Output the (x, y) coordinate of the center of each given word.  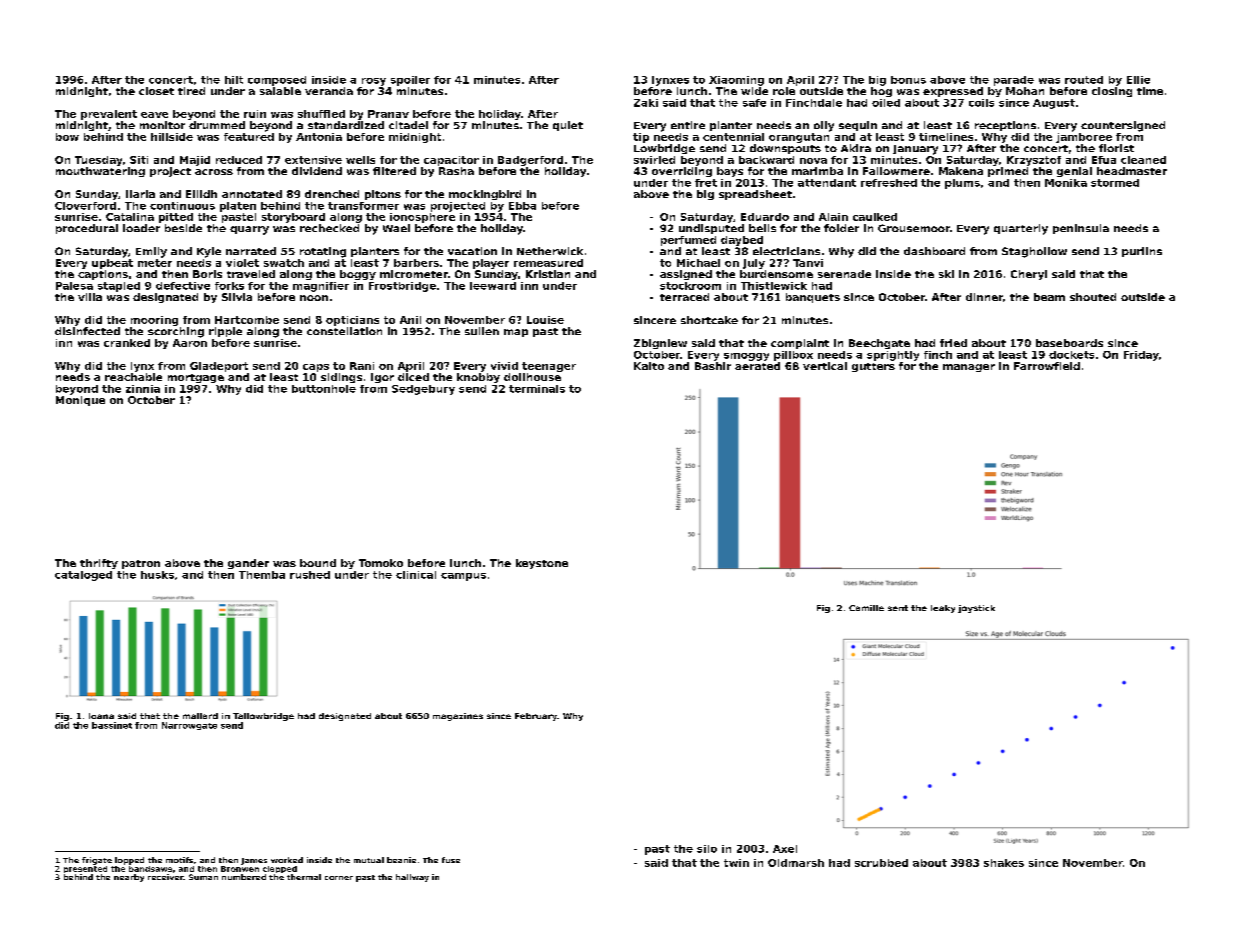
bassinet (112, 725)
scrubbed (881, 863)
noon (314, 298)
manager (969, 368)
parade (1014, 81)
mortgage (196, 378)
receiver (165, 877)
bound (318, 563)
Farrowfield (1047, 366)
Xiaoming (736, 81)
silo (707, 849)
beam (1049, 297)
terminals (537, 389)
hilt (234, 80)
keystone (542, 564)
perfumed (688, 241)
